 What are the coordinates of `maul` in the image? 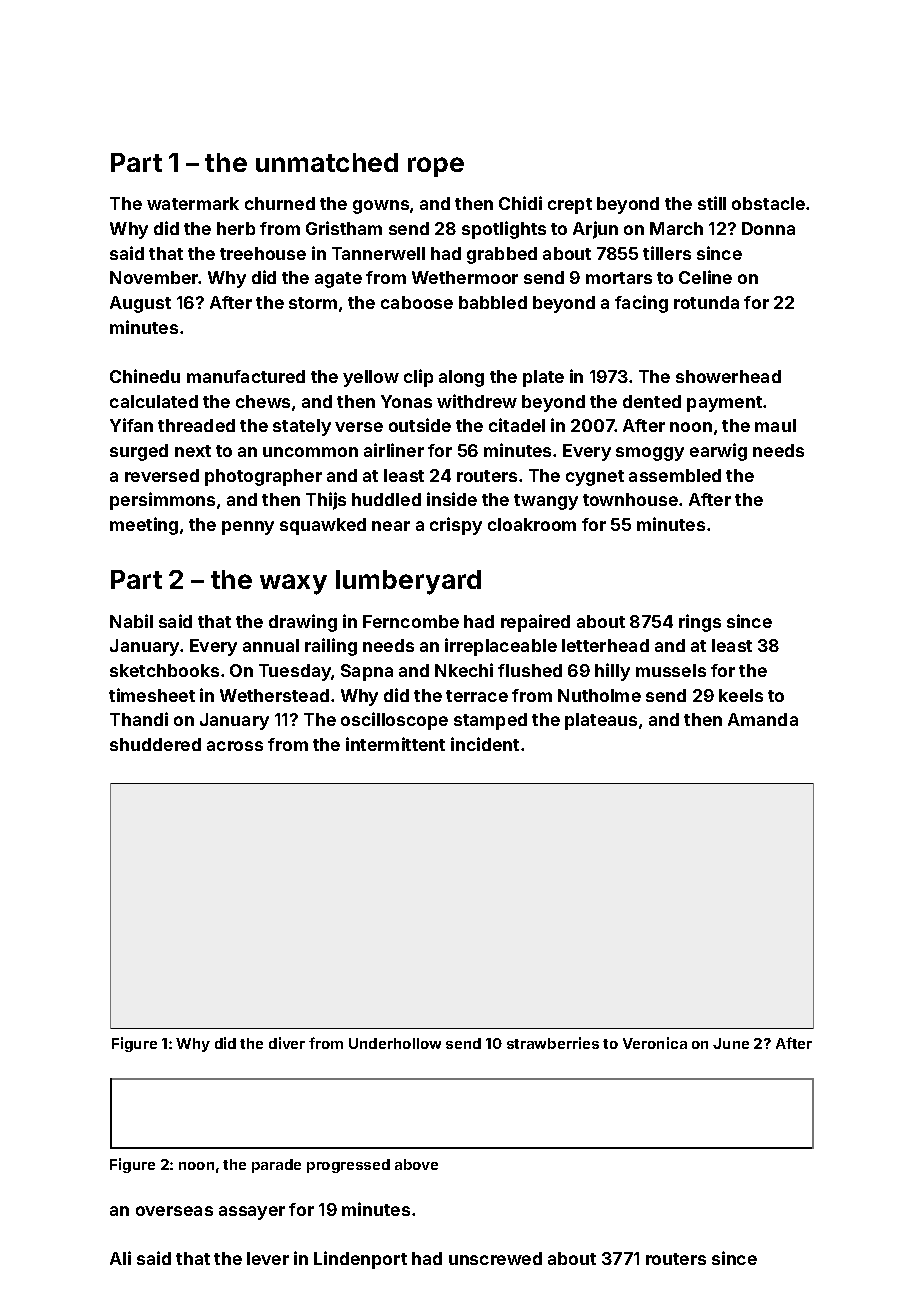 It's located at (775, 425).
